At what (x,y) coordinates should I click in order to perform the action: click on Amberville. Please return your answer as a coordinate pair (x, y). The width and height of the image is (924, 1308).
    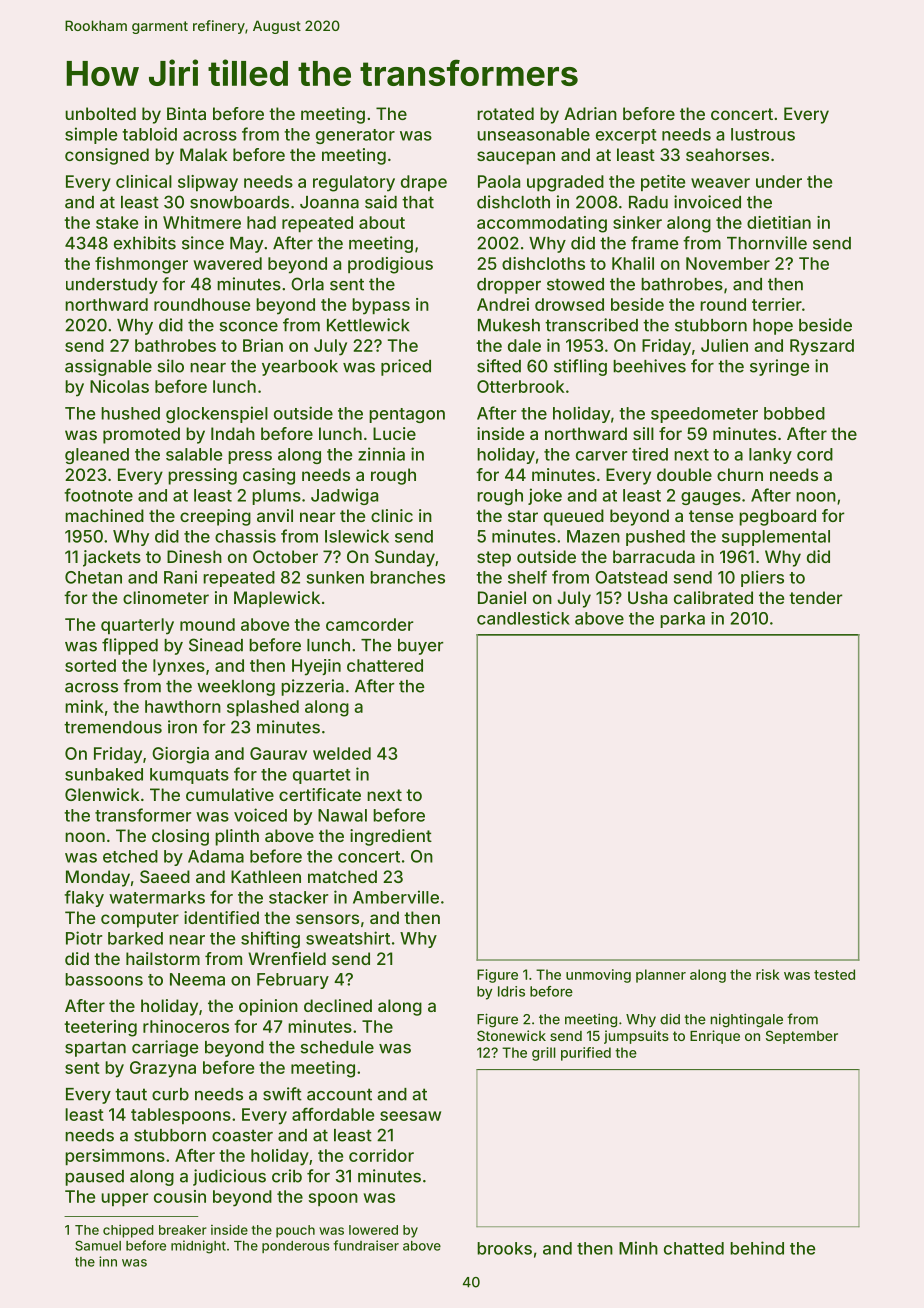
    Looking at the image, I should click on (396, 897).
